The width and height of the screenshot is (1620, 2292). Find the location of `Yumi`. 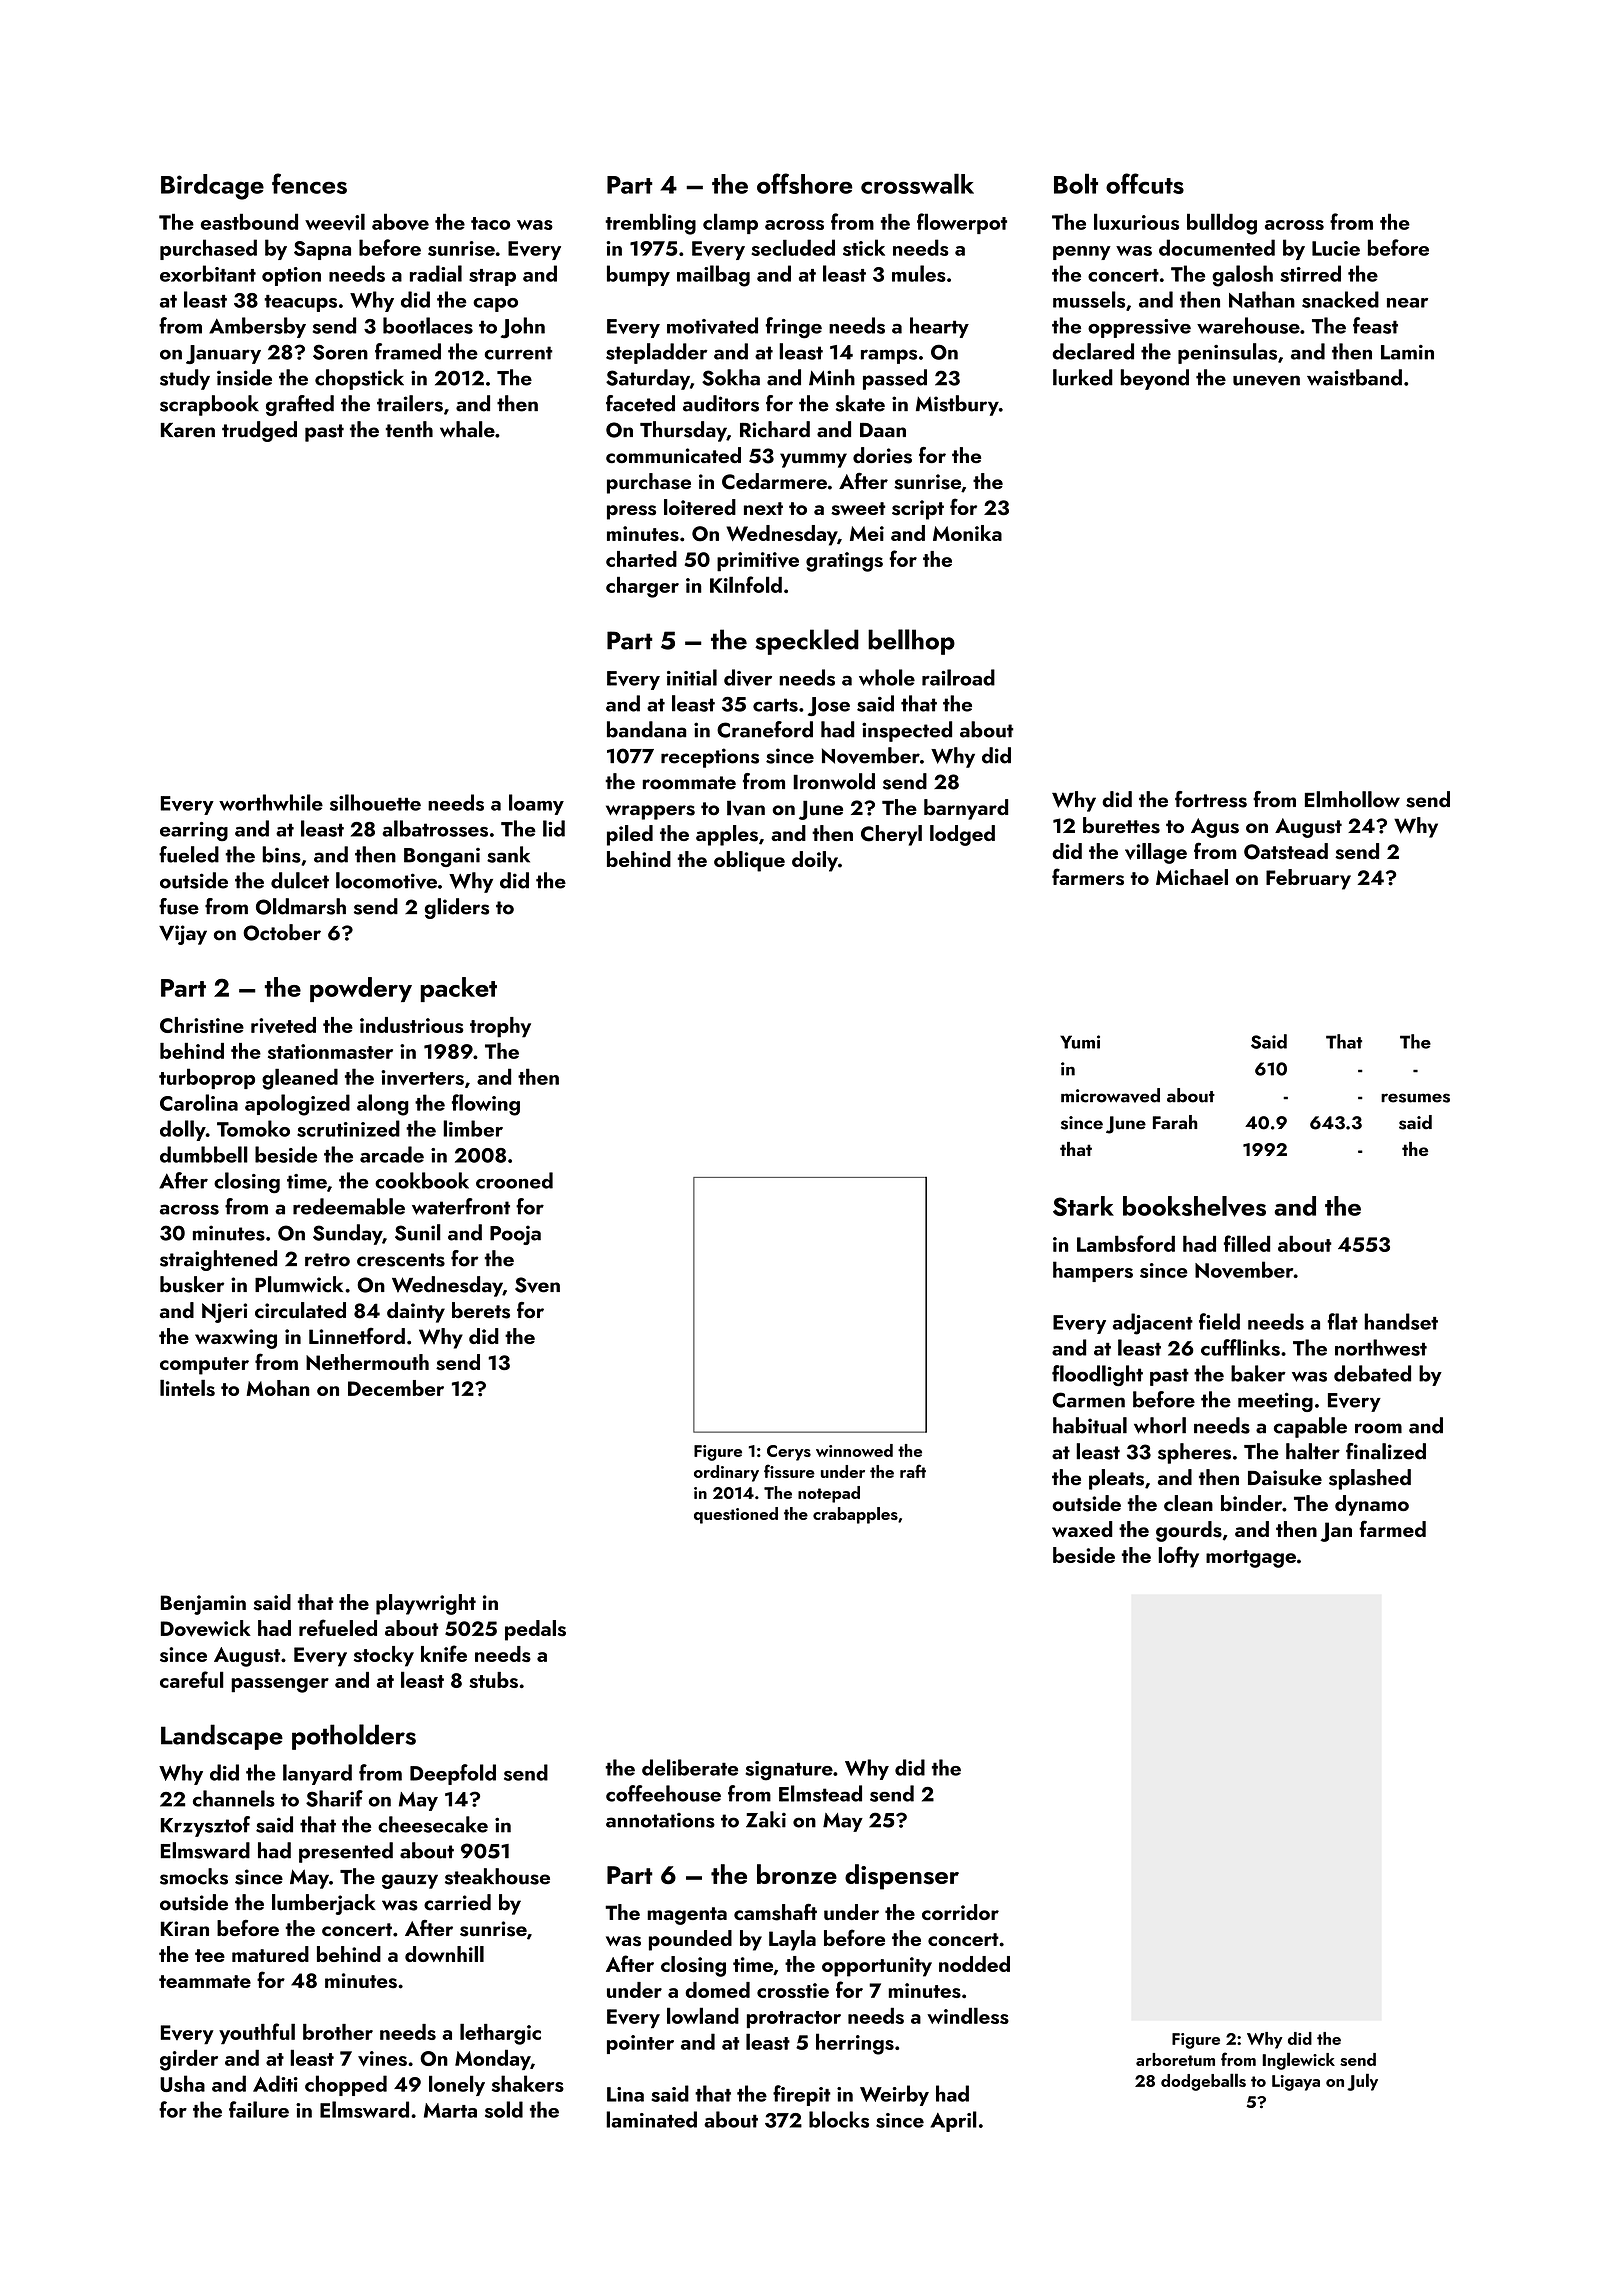

Yumi is located at coordinates (1080, 1042).
